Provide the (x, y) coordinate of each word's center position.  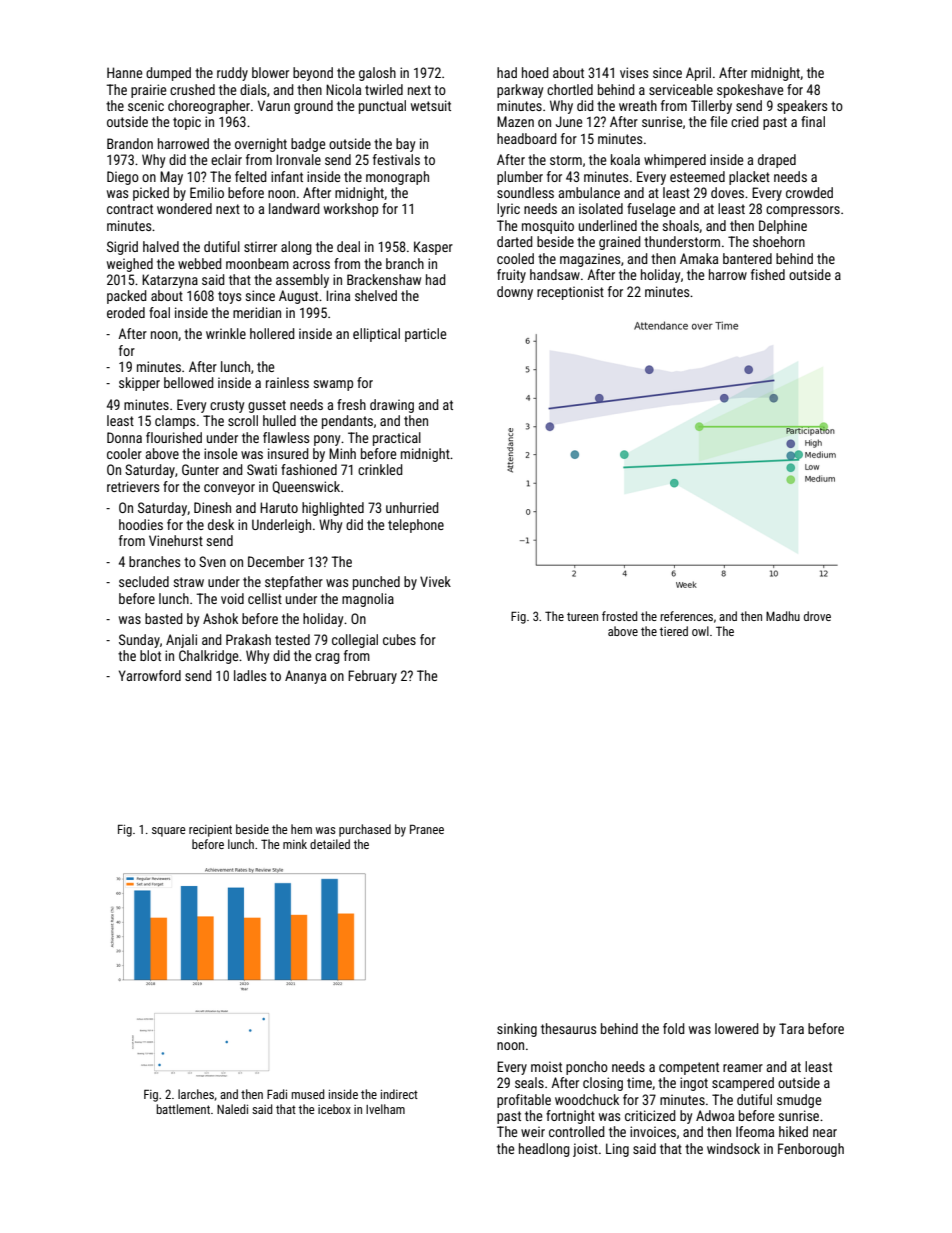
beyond (313, 74)
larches (196, 1094)
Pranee (427, 829)
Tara (791, 1028)
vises (634, 72)
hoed (535, 72)
